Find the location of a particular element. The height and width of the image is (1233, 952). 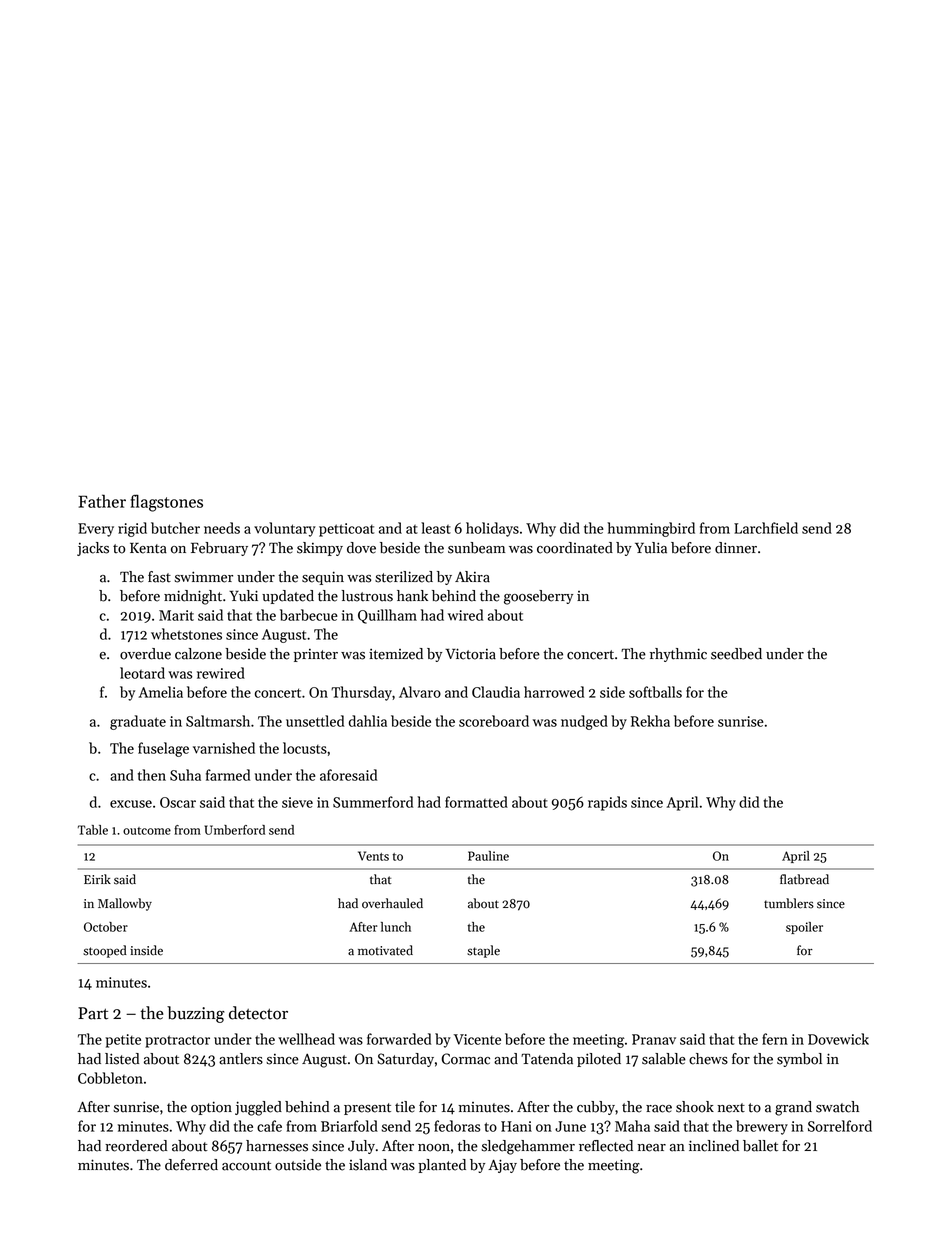

seedbed is located at coordinates (736, 654).
